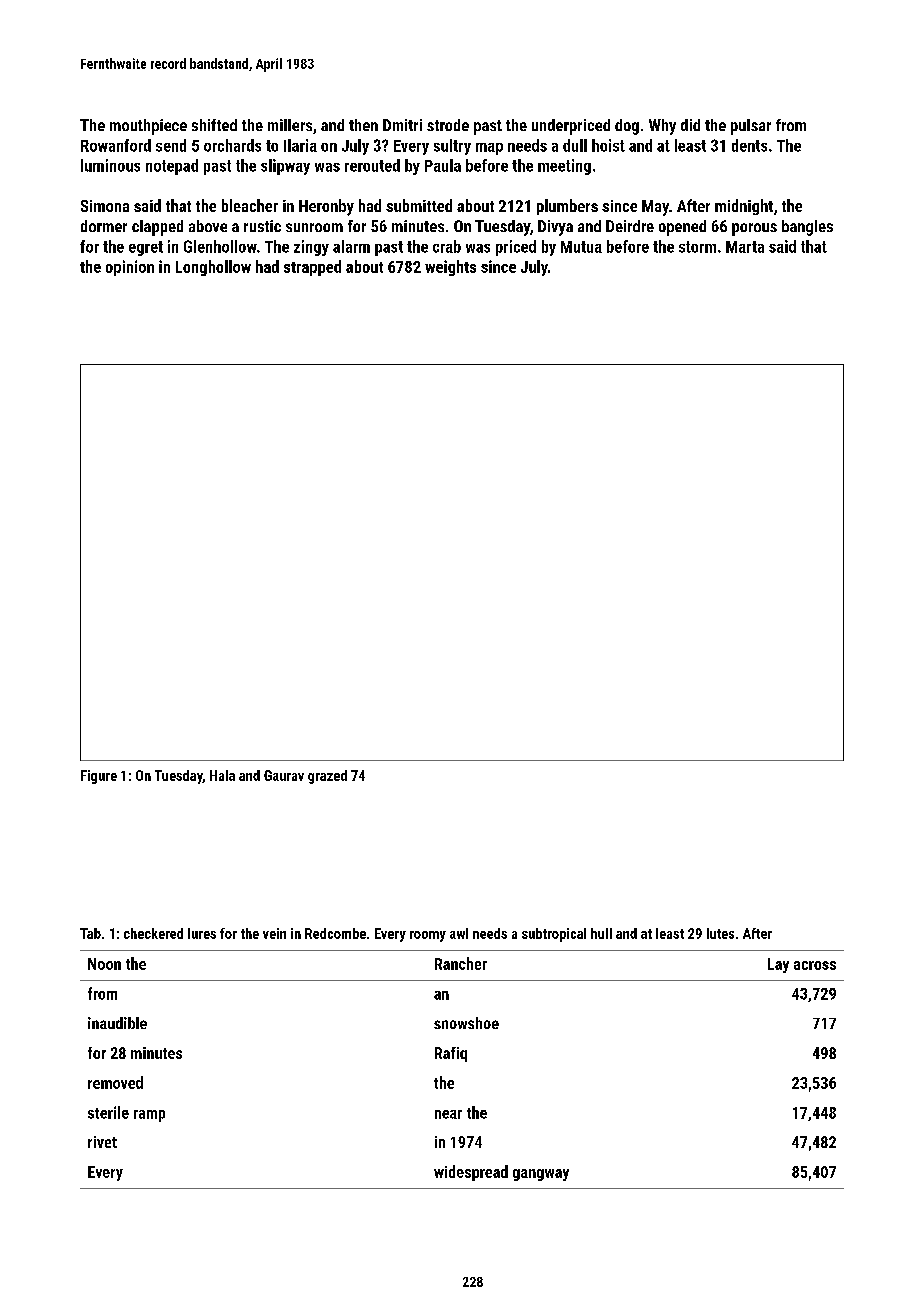 This document has width=924, height=1308. Describe the element at coordinates (274, 933) in the document. I see `vein` at that location.
